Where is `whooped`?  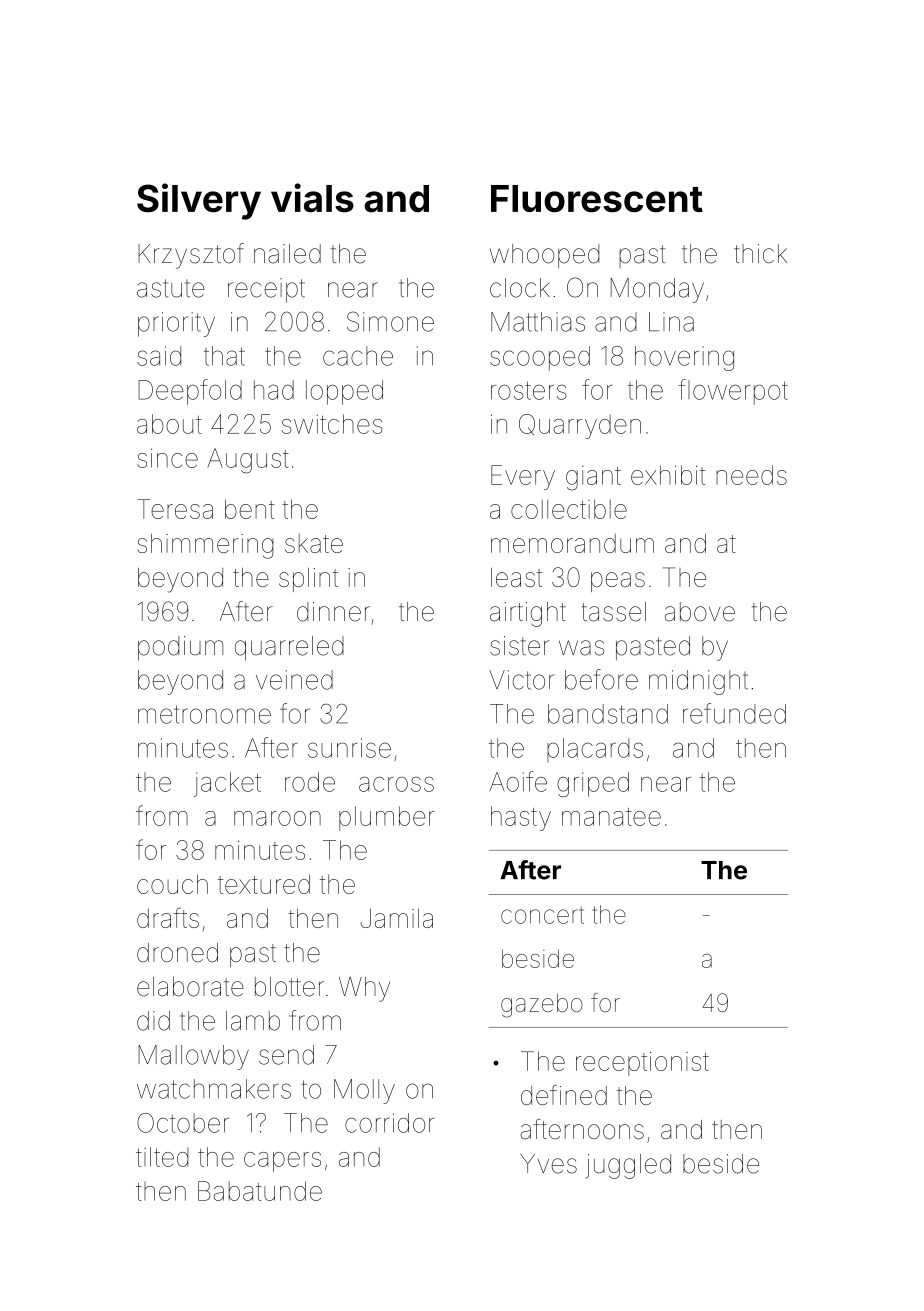 whooped is located at coordinates (544, 256).
